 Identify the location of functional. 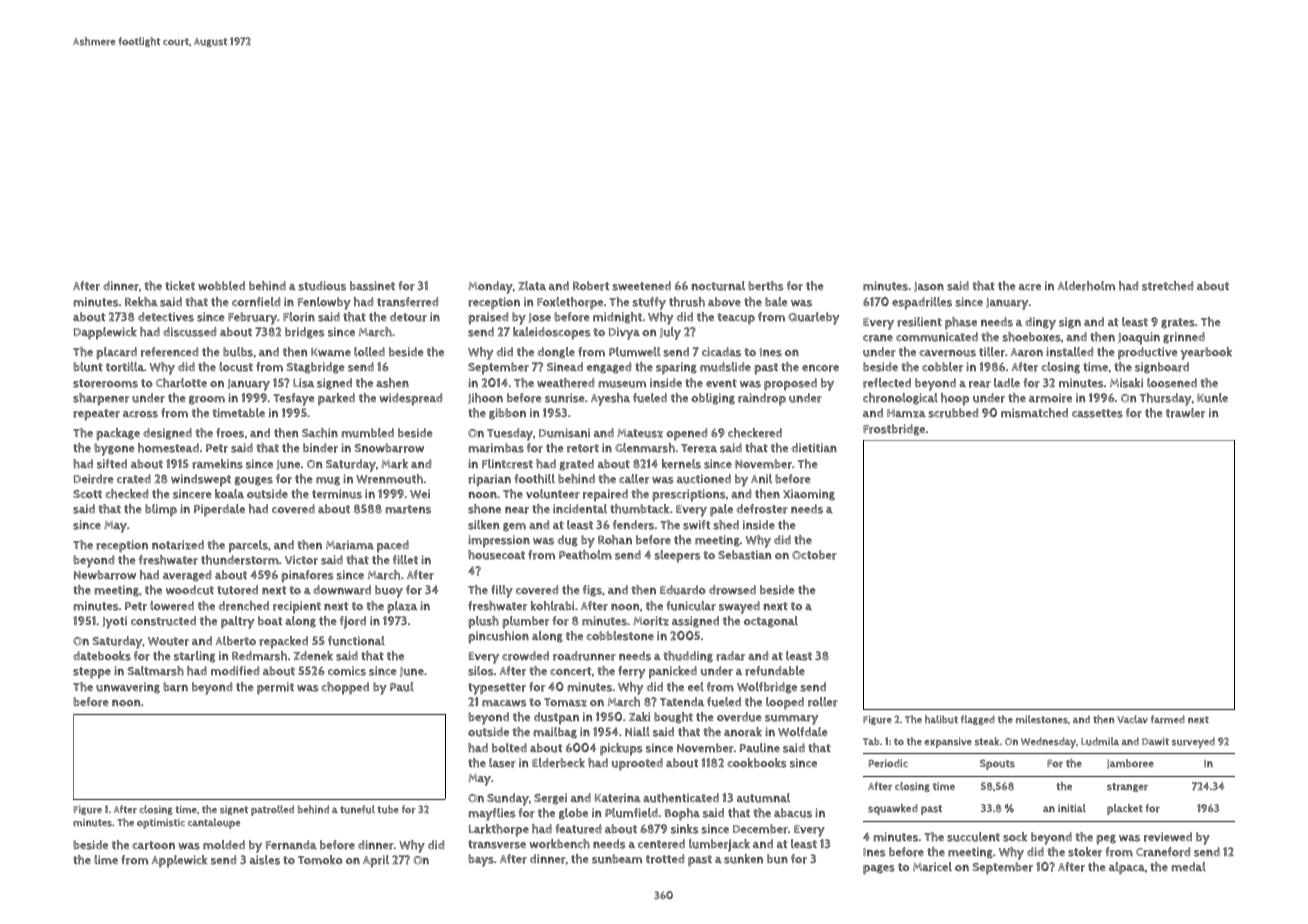
(356, 641).
